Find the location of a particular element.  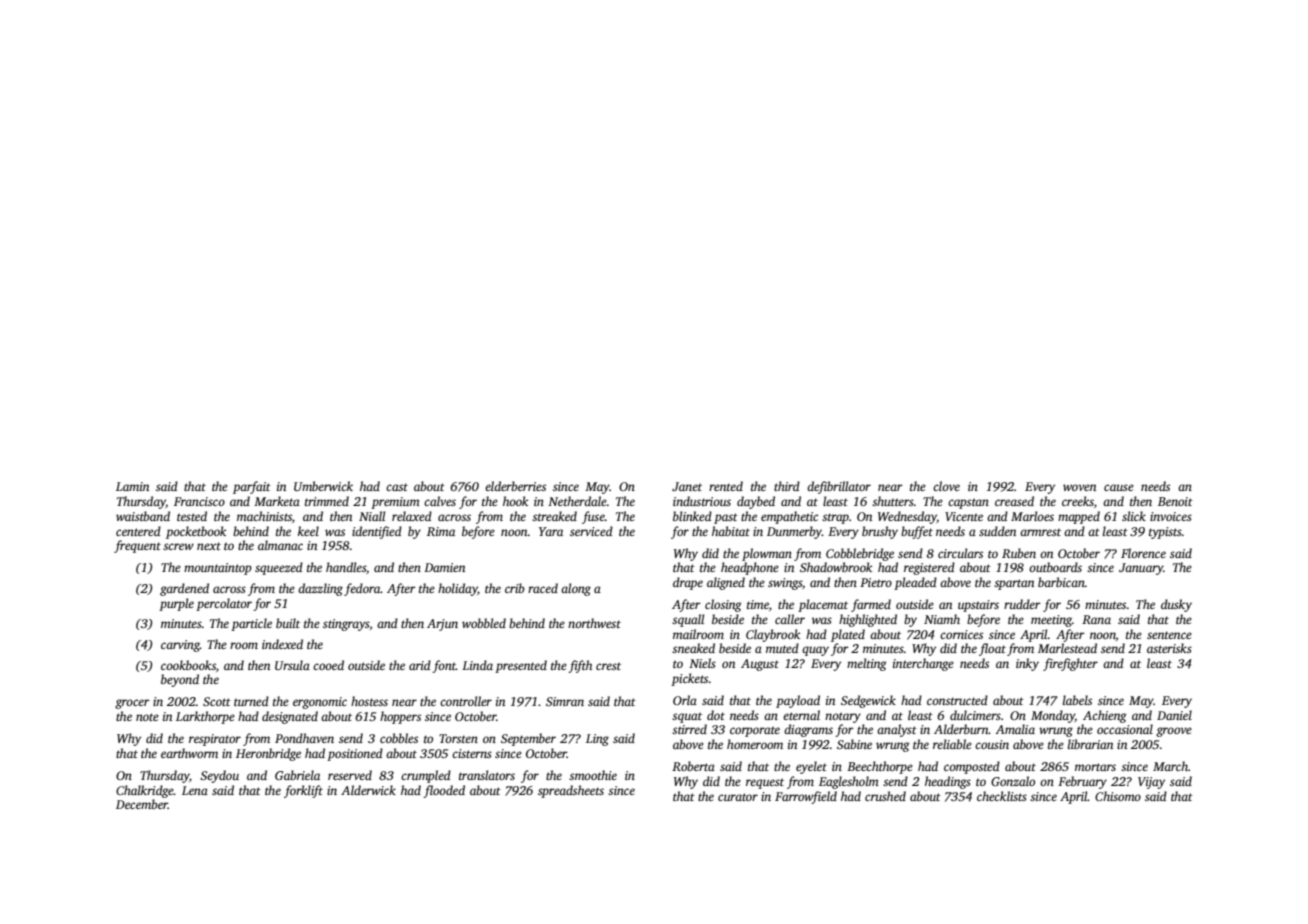

rented is located at coordinates (726, 486).
